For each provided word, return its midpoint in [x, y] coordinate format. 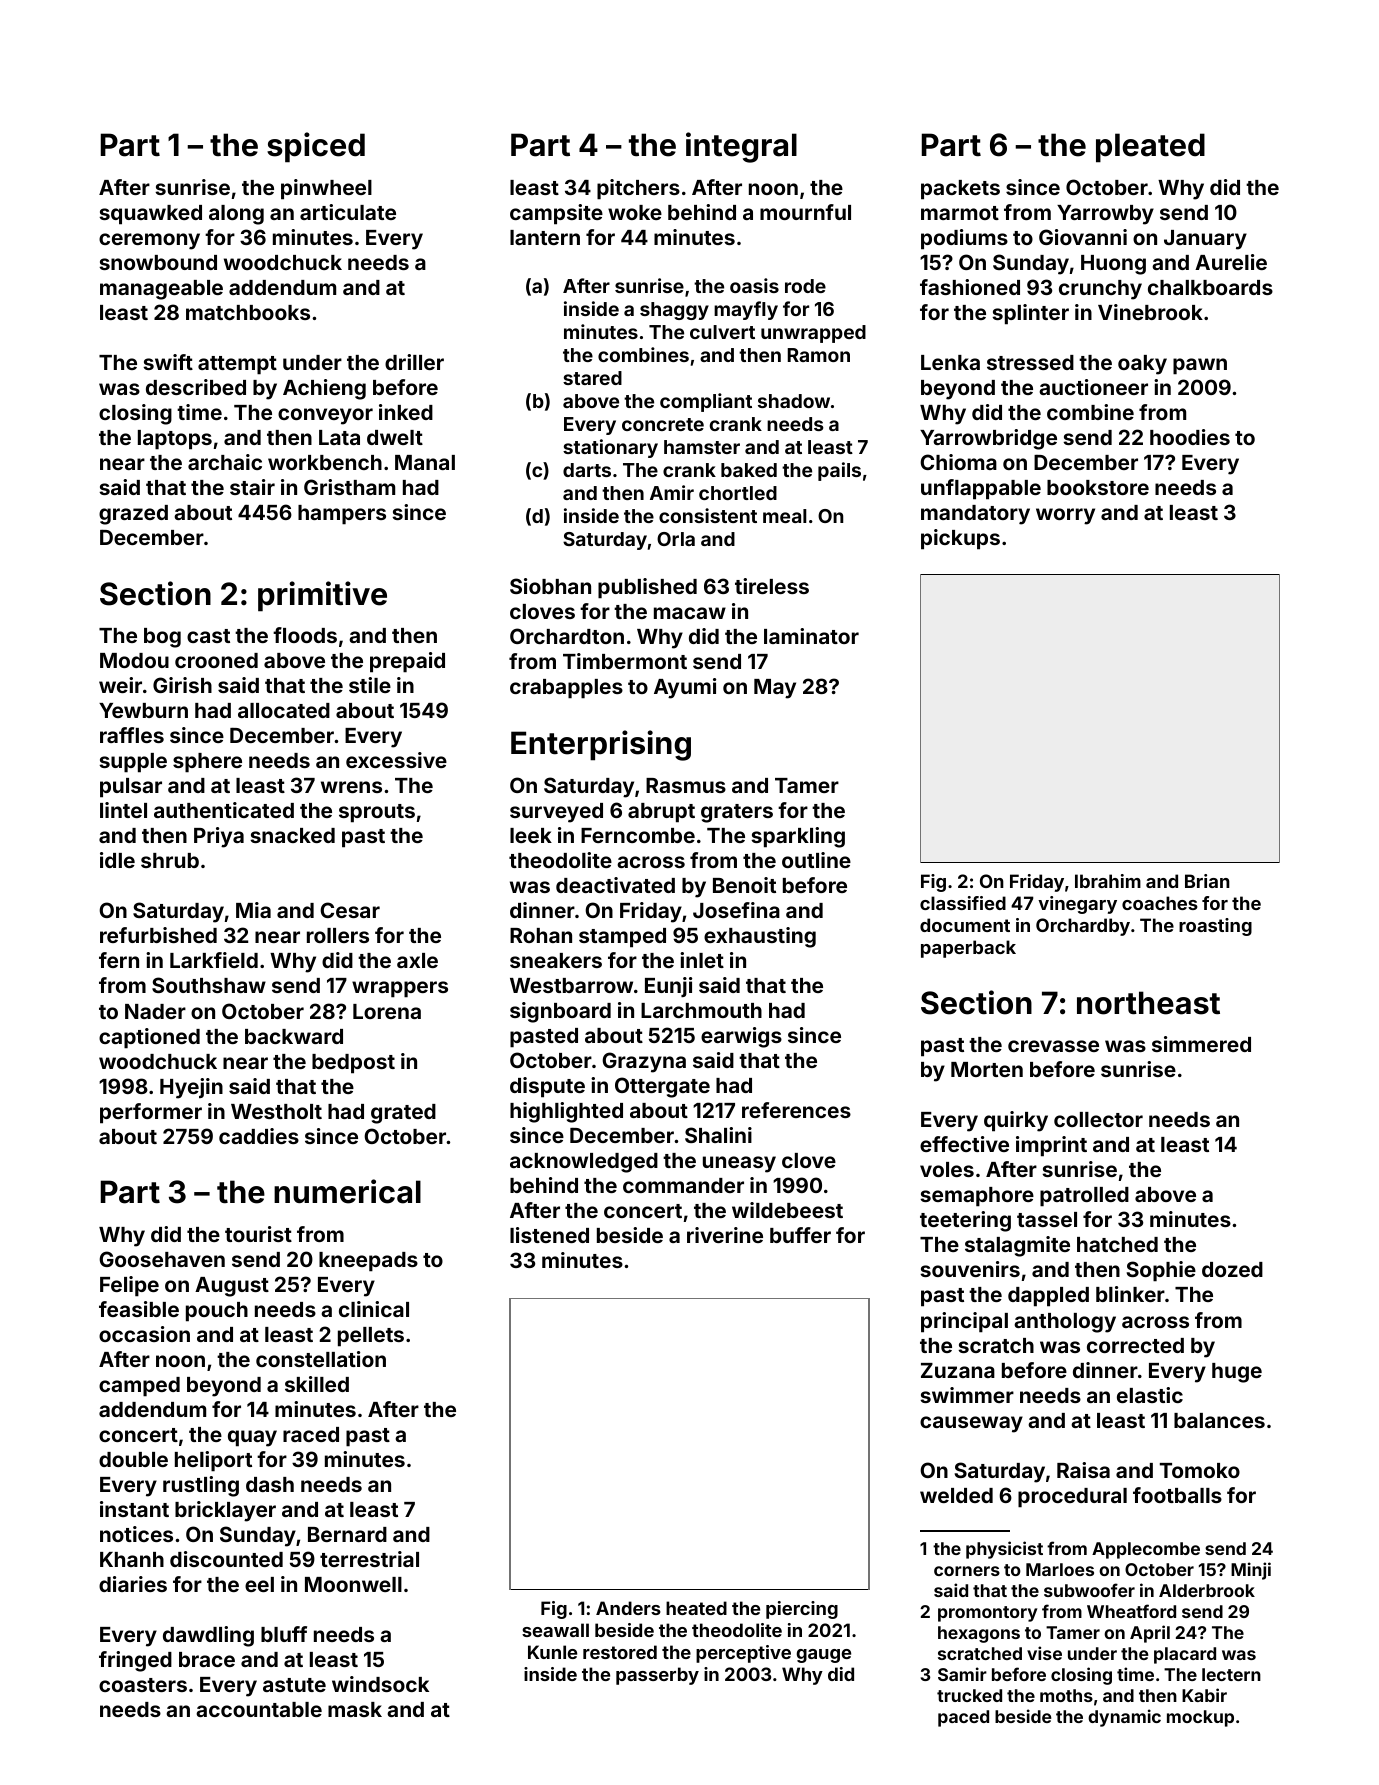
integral [741, 147]
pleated [1150, 148]
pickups [960, 539]
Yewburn [143, 710]
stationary [610, 448]
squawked [150, 215]
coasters [143, 1685]
